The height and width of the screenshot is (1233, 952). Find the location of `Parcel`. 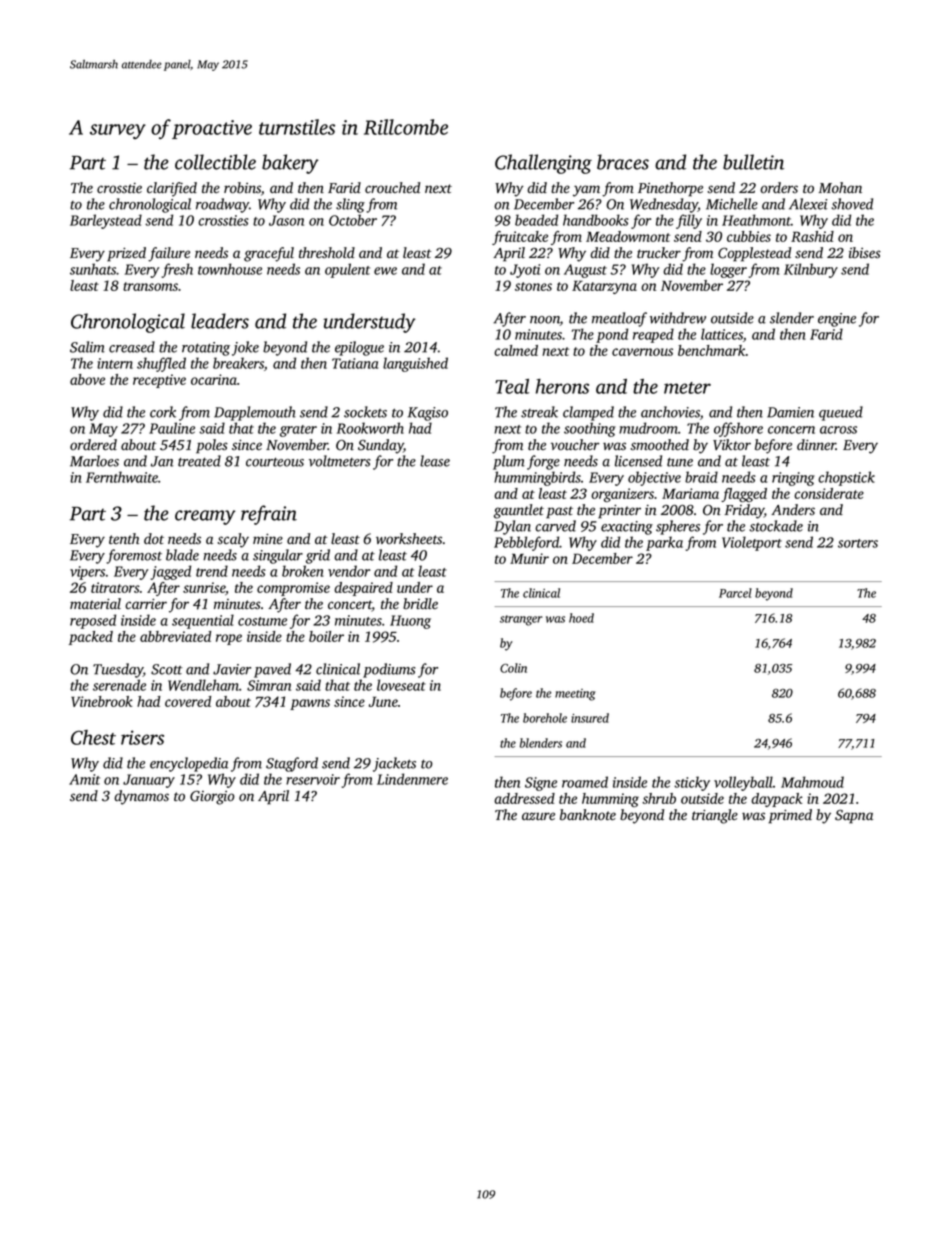

Parcel is located at coordinates (735, 593).
